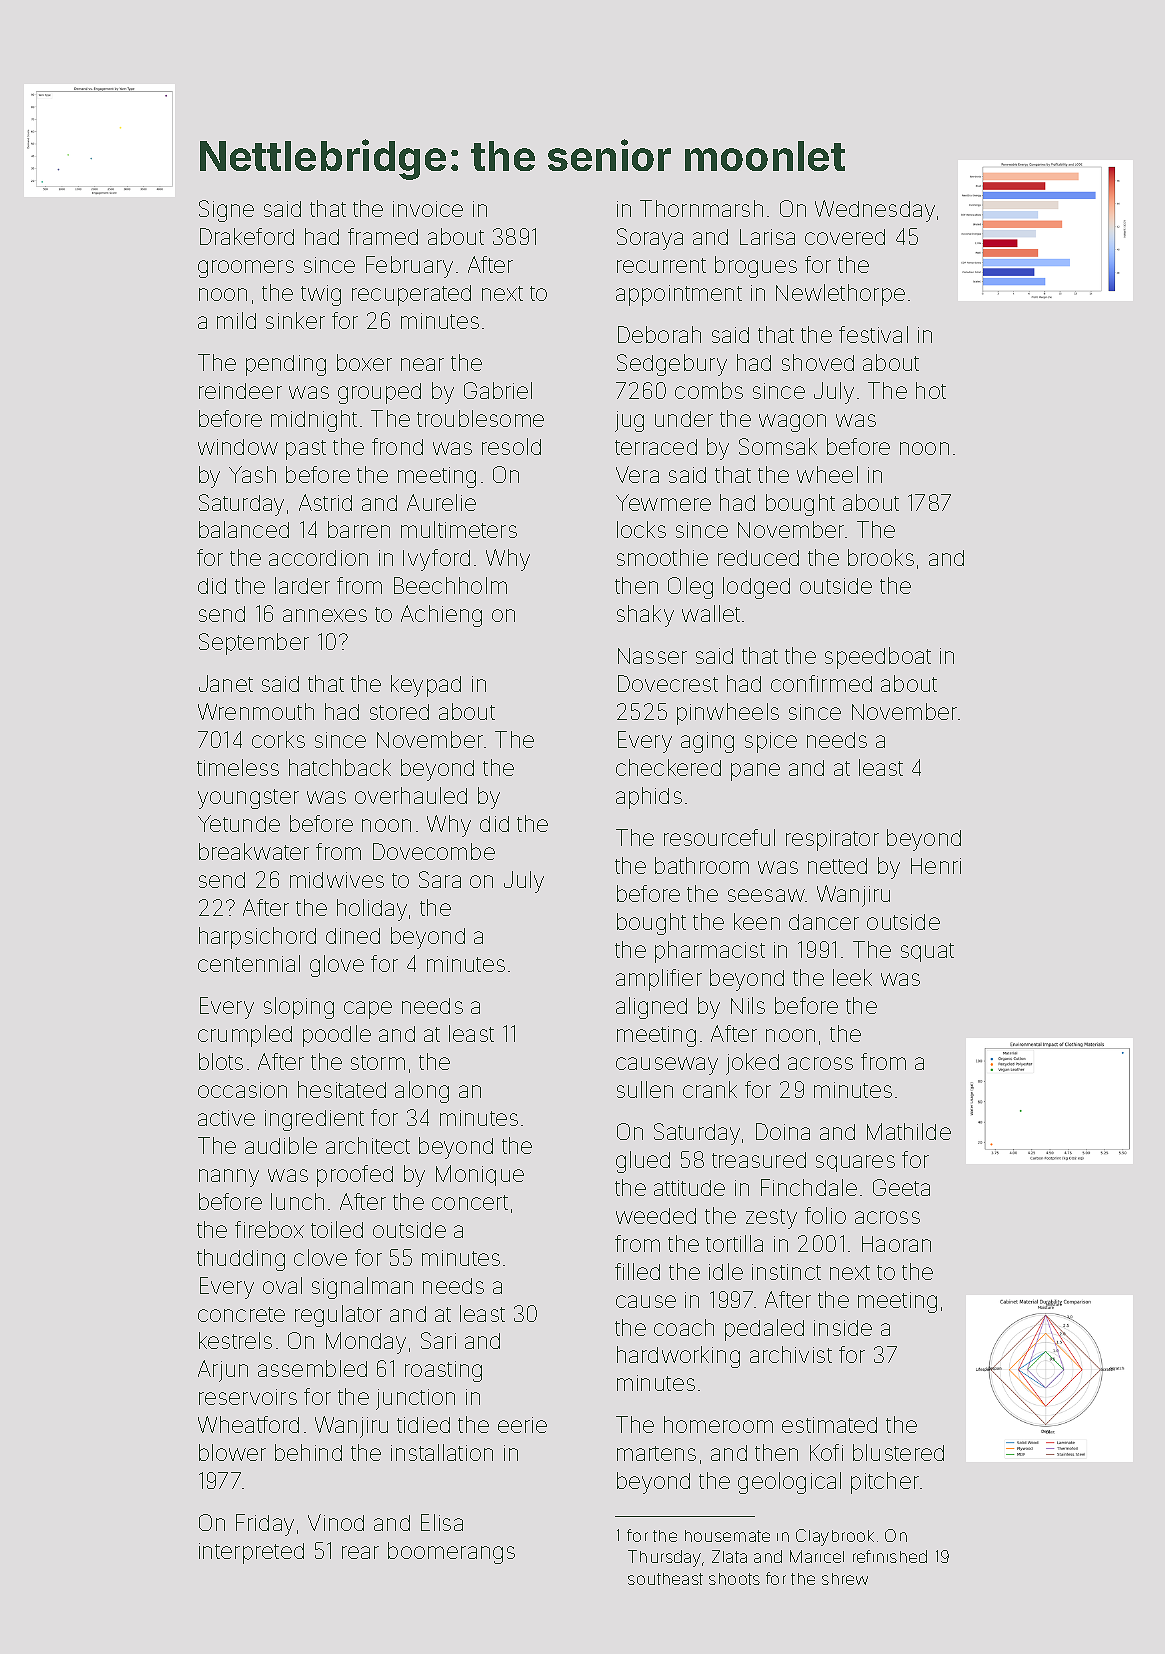 The width and height of the image is (1165, 1654). I want to click on cape, so click(368, 1010).
